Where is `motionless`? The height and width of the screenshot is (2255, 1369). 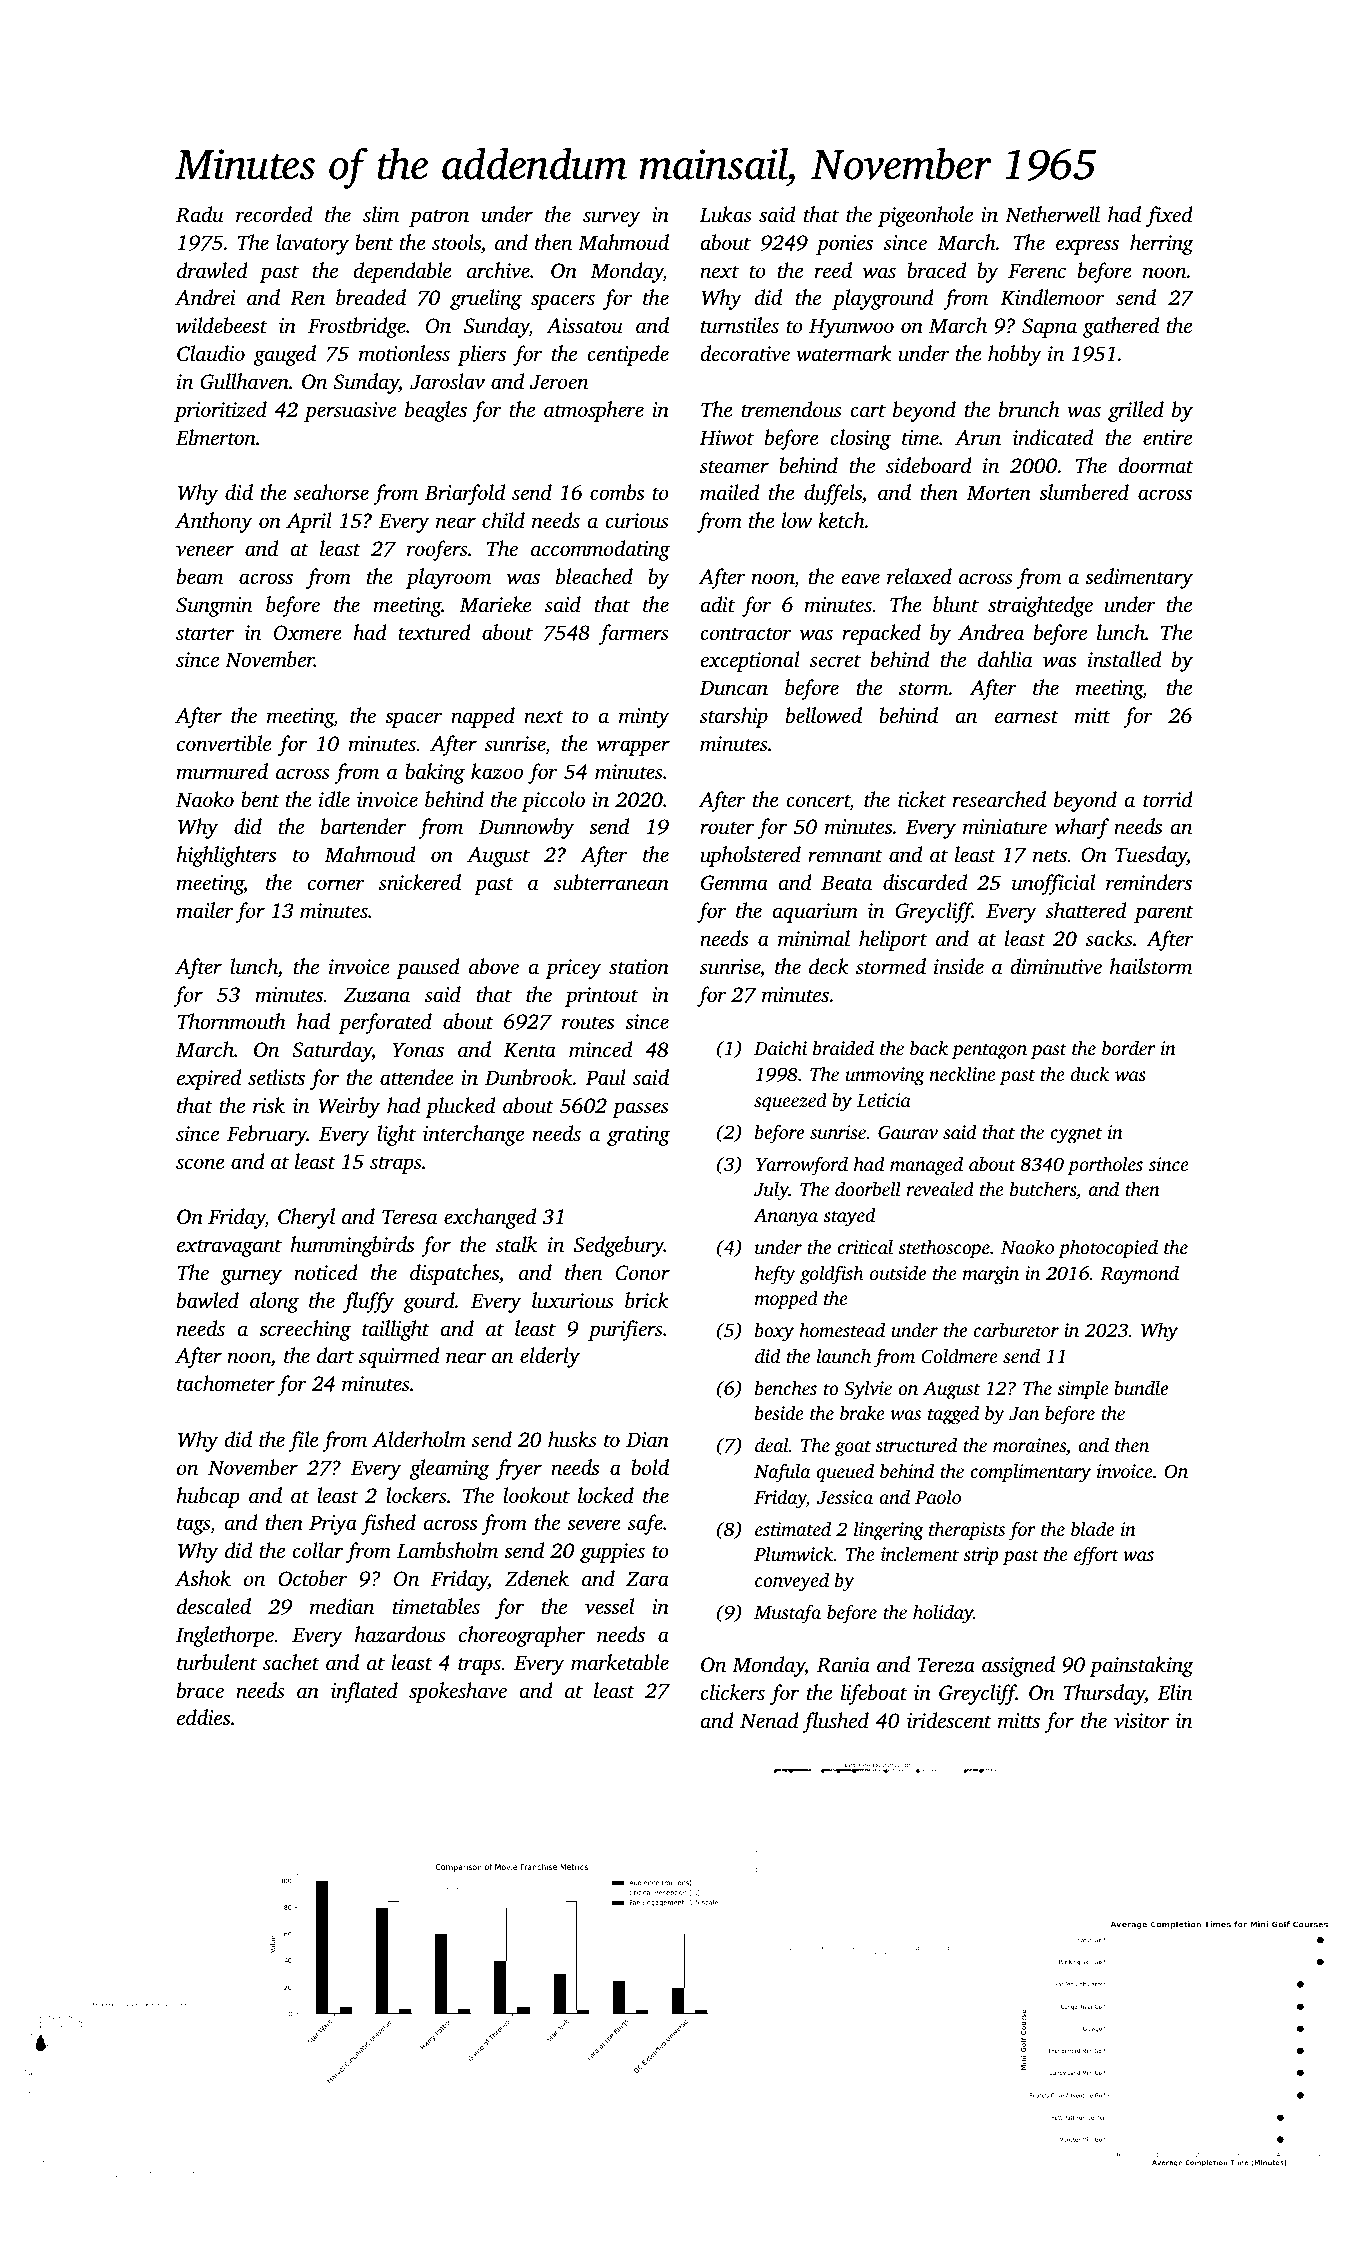 motionless is located at coordinates (404, 353).
